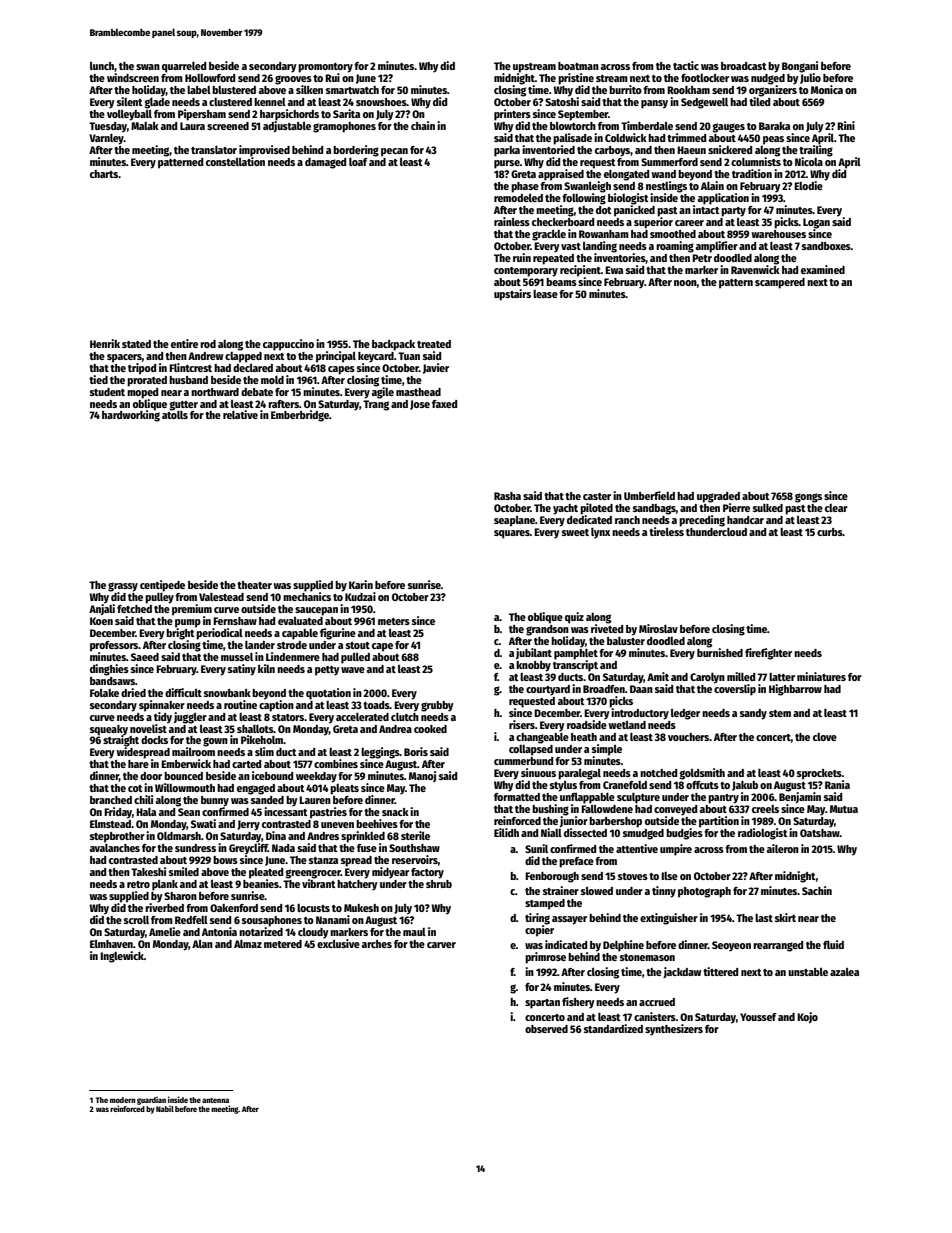  I want to click on antenna, so click(215, 1100).
